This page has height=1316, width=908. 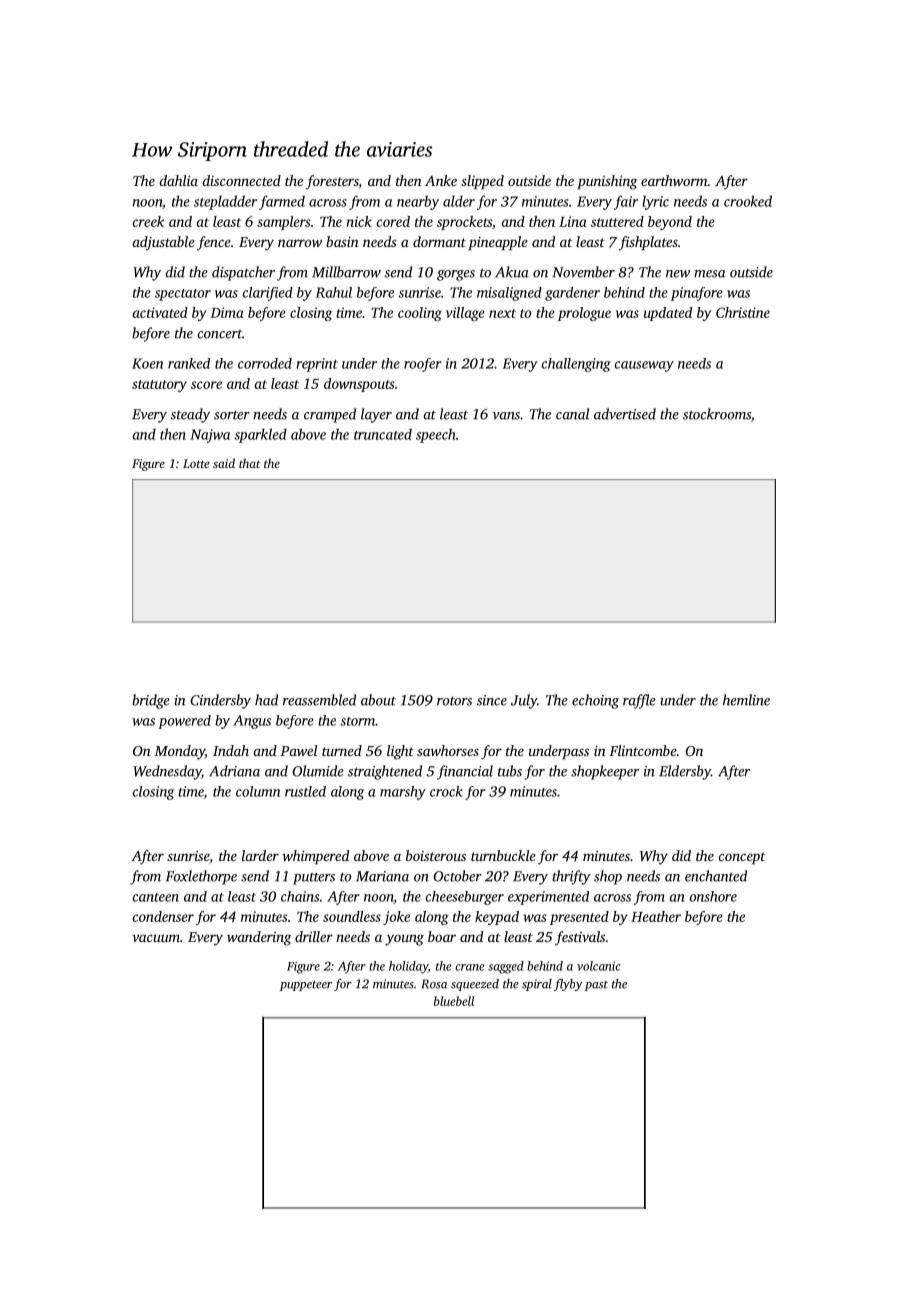 I want to click on slipped, so click(x=482, y=182).
